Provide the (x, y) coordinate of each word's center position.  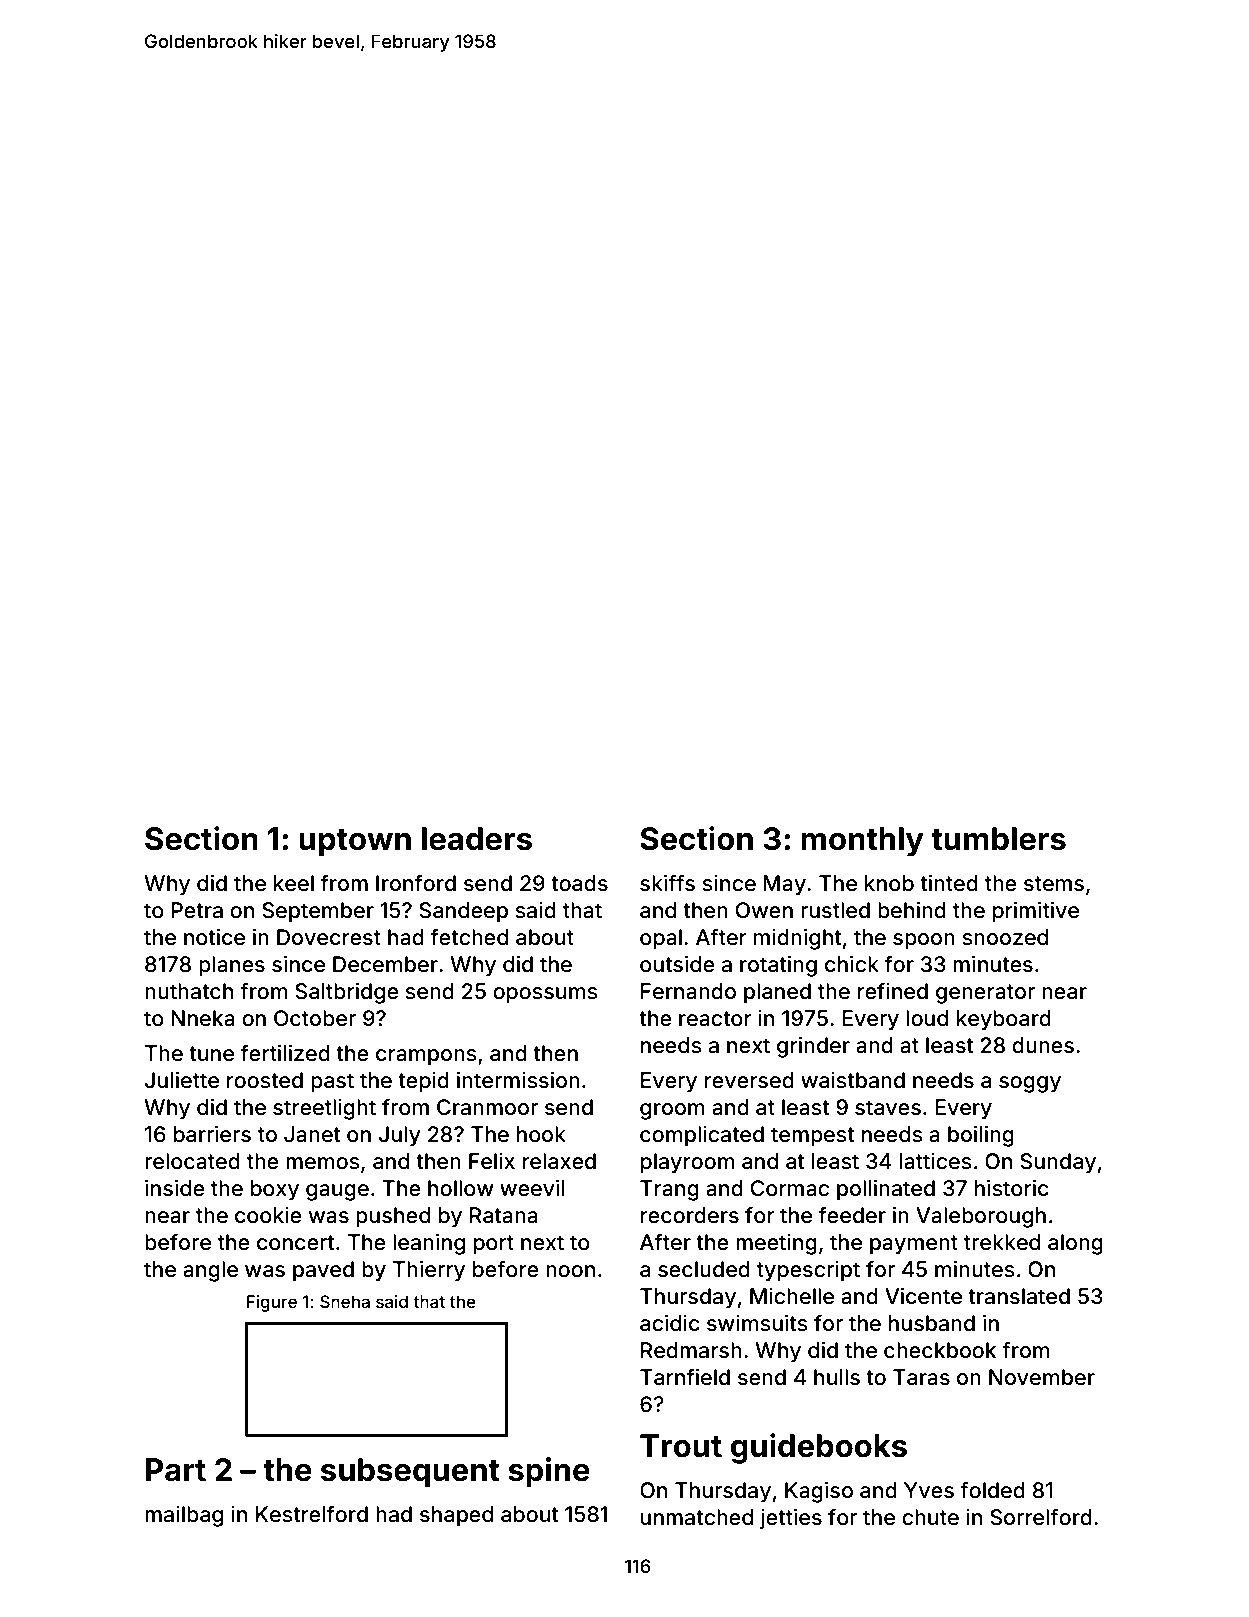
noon (570, 1271)
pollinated (886, 1190)
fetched (469, 936)
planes (232, 966)
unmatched (697, 1517)
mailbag (184, 1516)
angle (210, 1271)
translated (1019, 1296)
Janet (312, 1134)
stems (1054, 883)
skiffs (667, 882)
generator (985, 994)
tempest (812, 1137)
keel (294, 883)
